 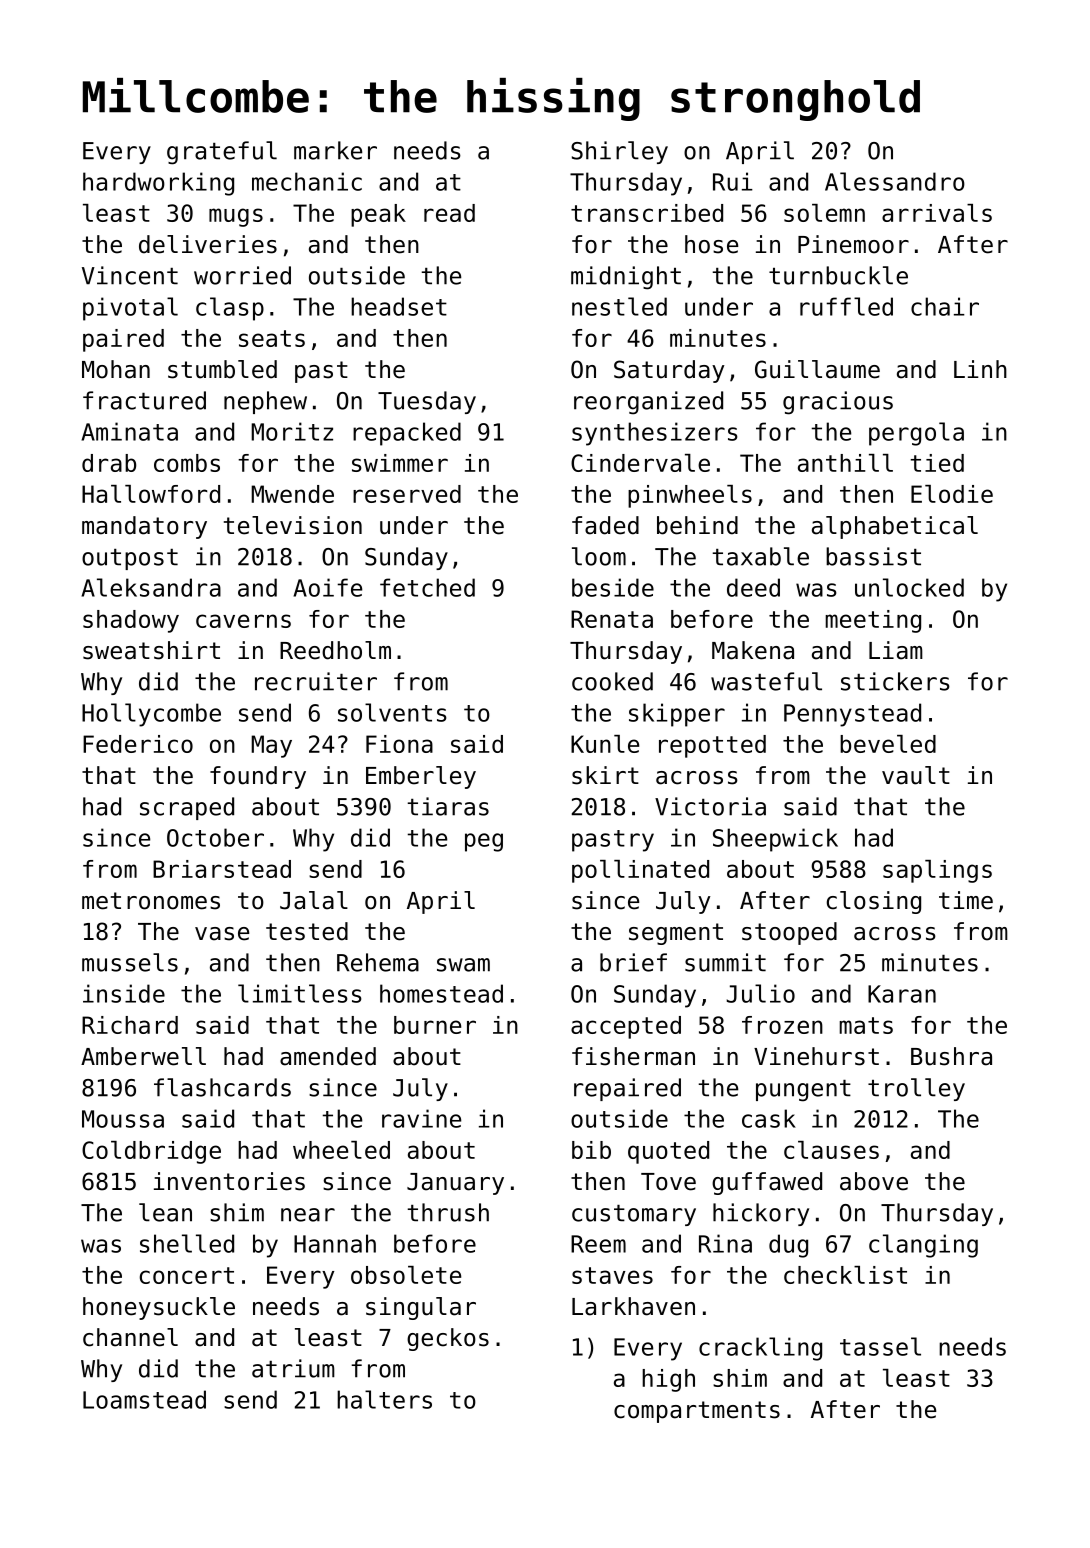 I want to click on Shirley, so click(x=619, y=152).
